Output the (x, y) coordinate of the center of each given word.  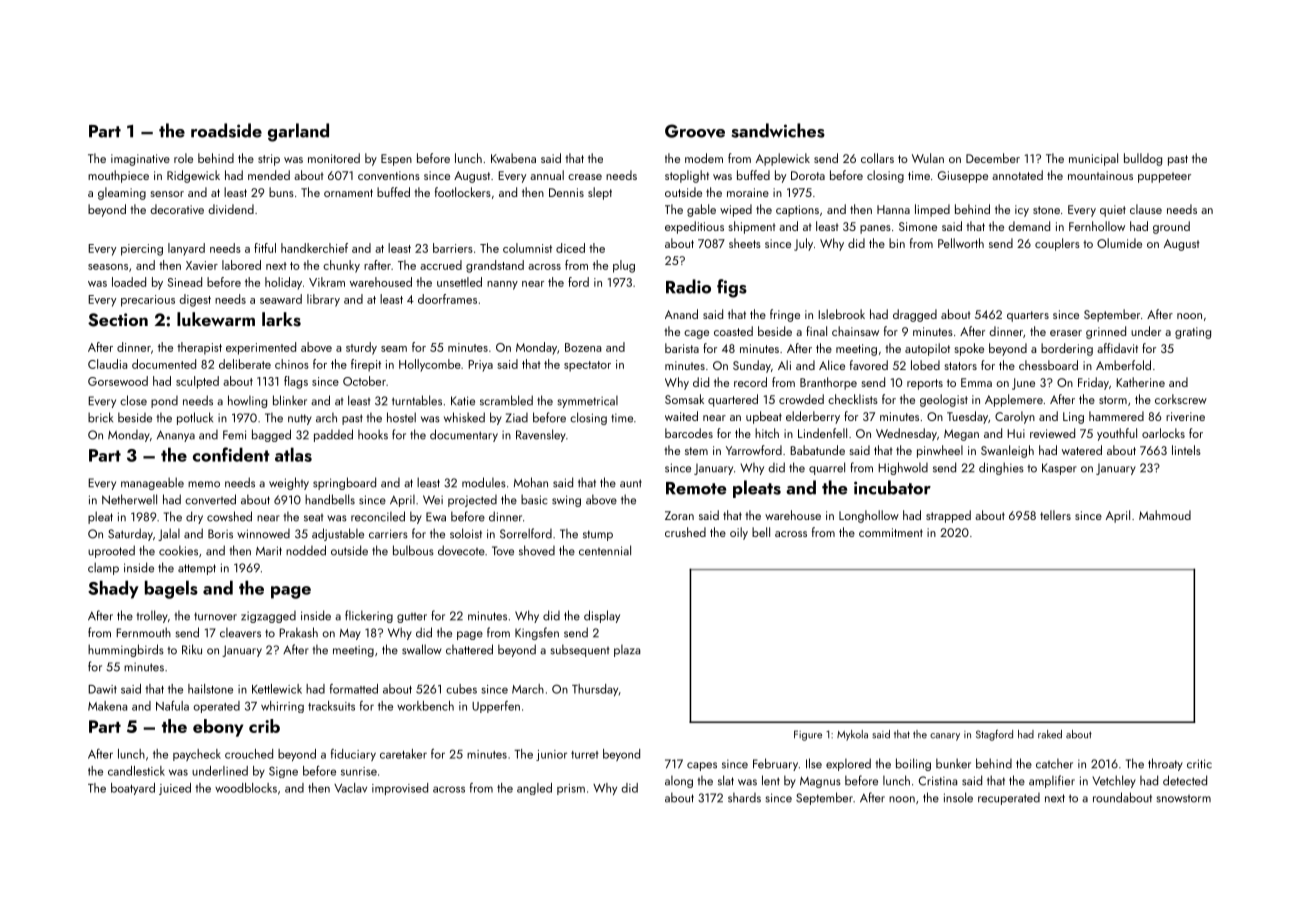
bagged (271, 435)
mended (269, 175)
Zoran (679, 515)
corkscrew (1181, 399)
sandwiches (778, 130)
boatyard (133, 789)
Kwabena (513, 158)
